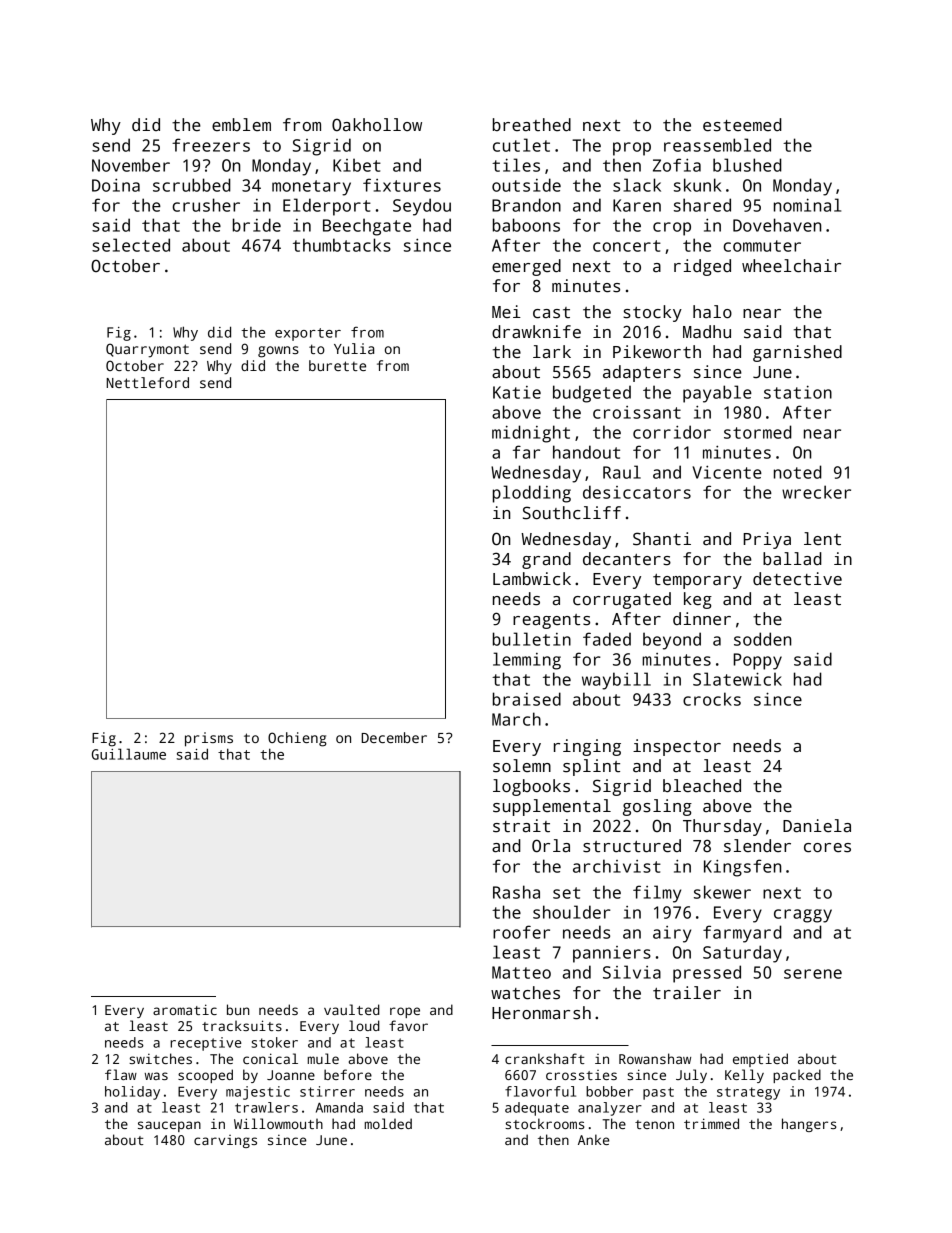  Describe the element at coordinates (394, 737) in the page. I see `December` at that location.
